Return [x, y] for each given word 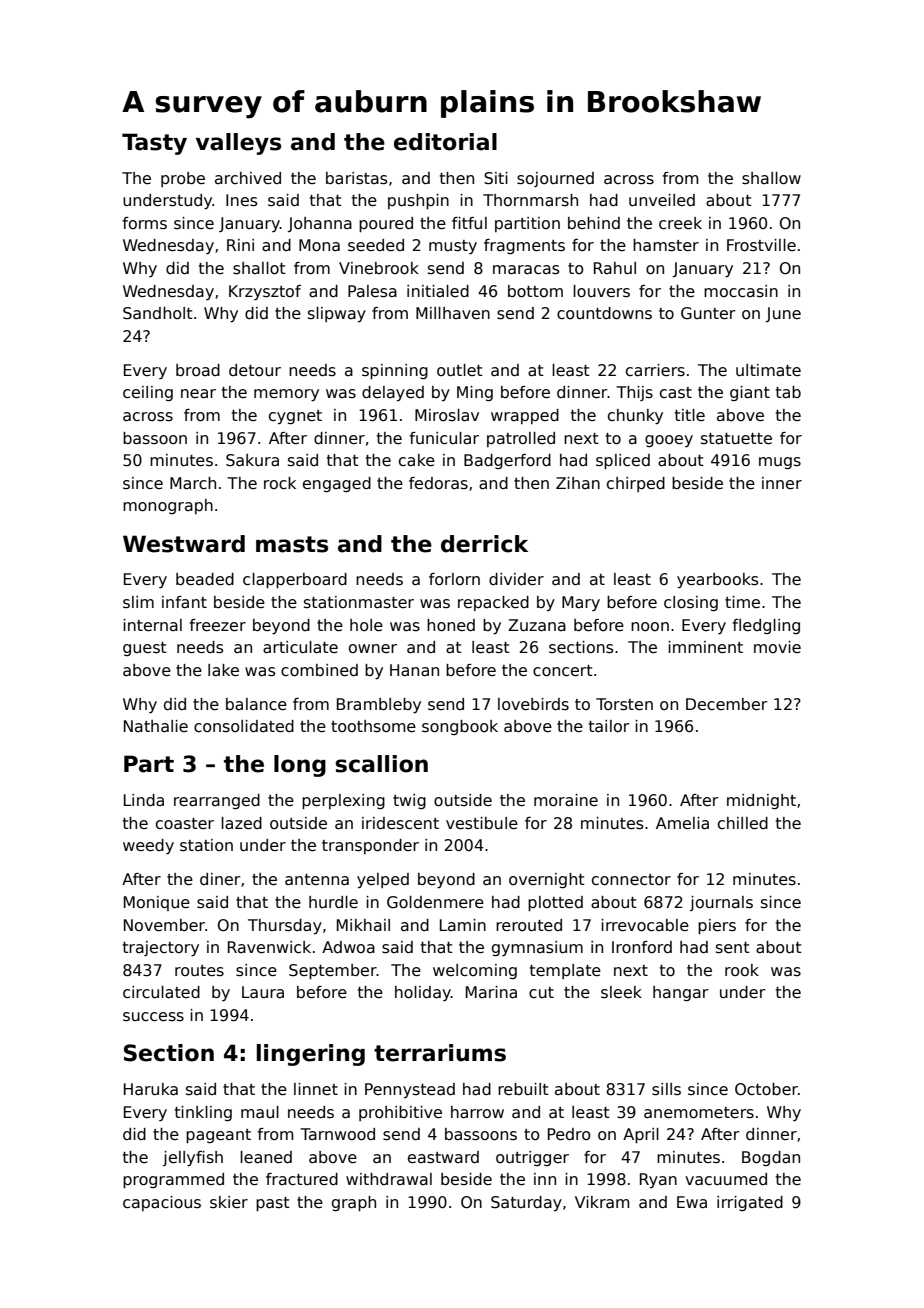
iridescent [400, 823]
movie [777, 647]
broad [198, 370]
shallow [771, 178]
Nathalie [156, 726]
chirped [636, 484]
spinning [395, 371]
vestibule [482, 823]
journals [721, 903]
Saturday [526, 1203]
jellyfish [193, 1159]
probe [183, 179]
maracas [526, 270]
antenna [317, 879]
